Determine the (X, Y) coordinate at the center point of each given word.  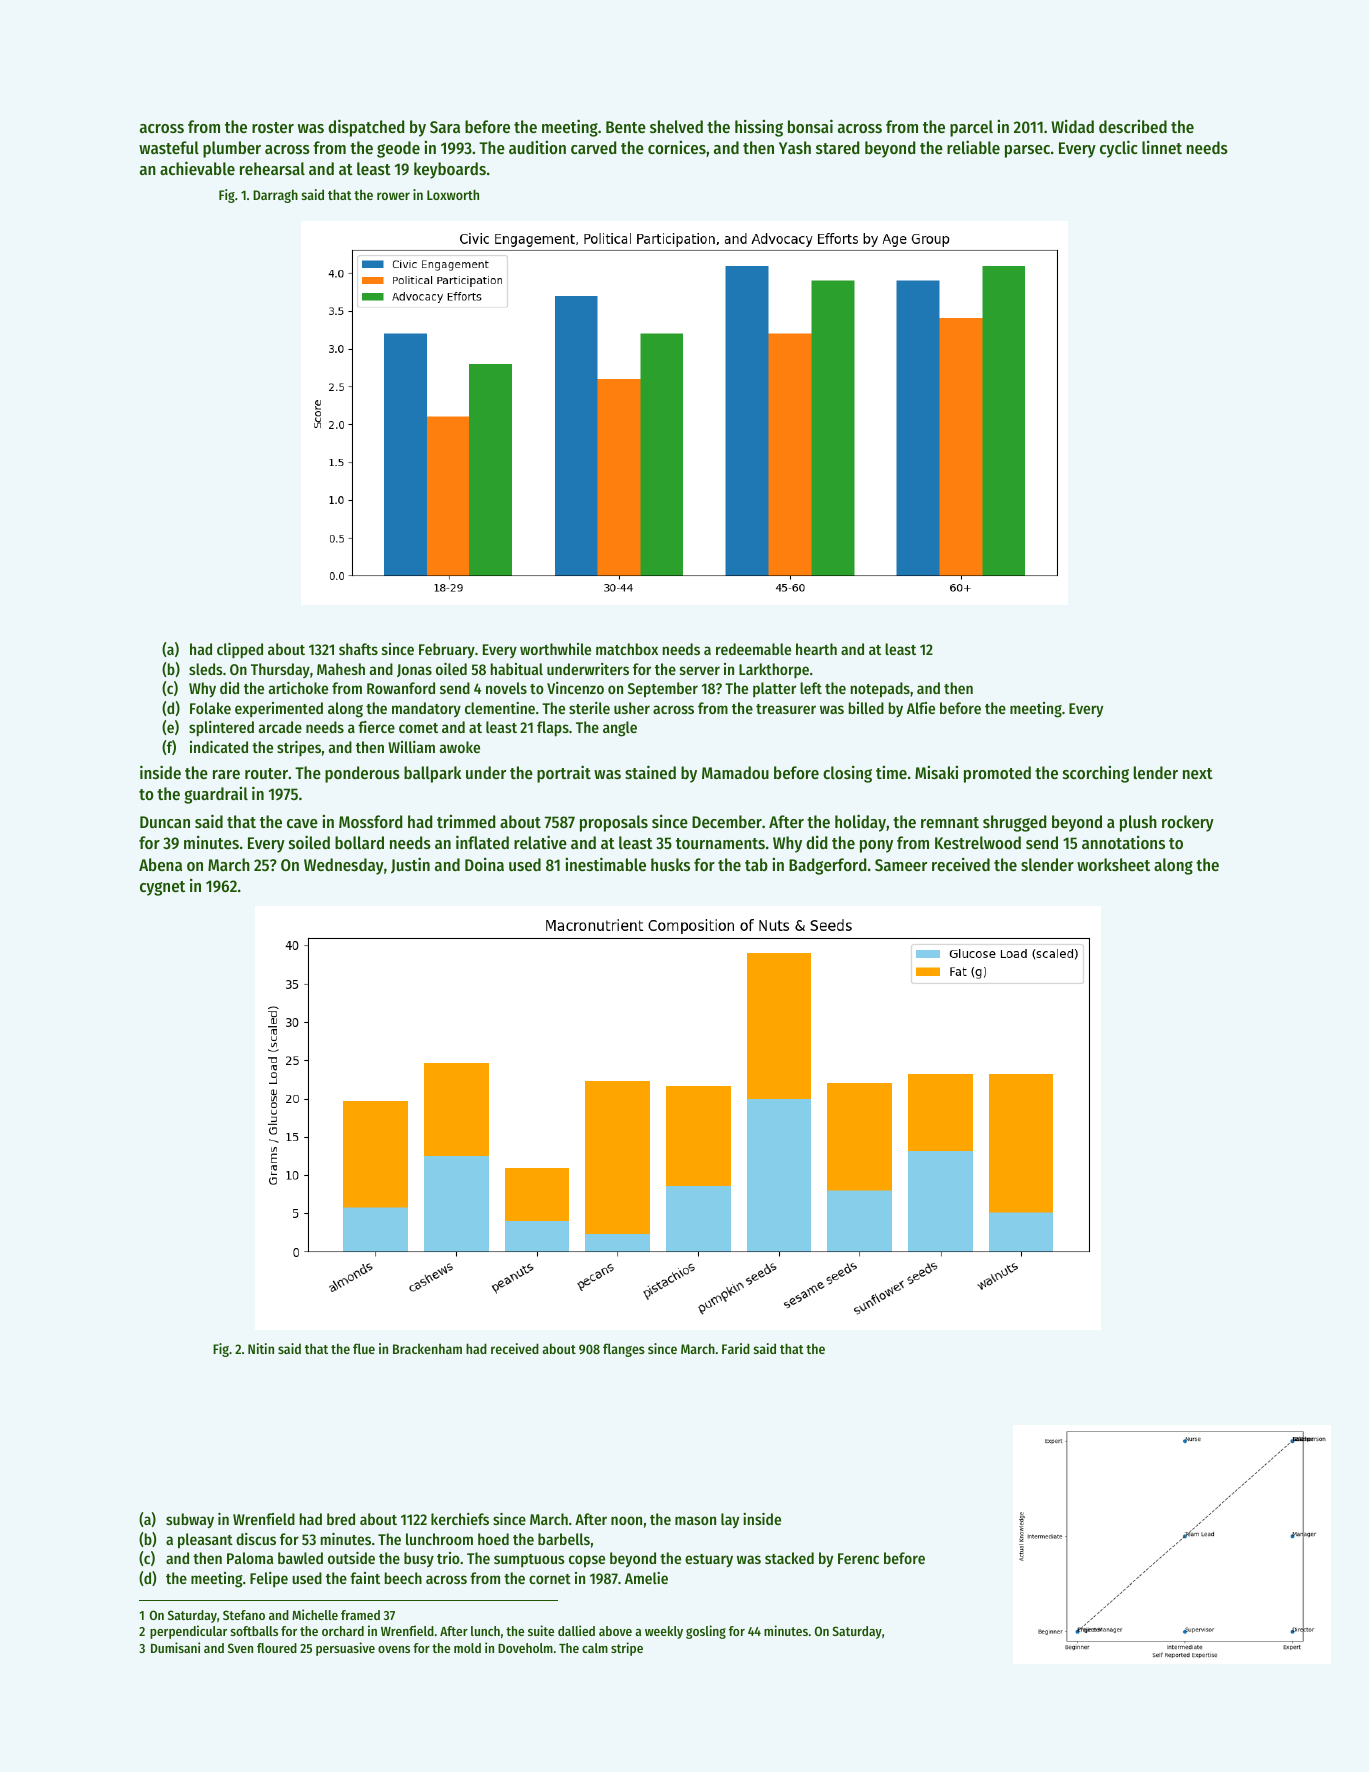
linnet (1162, 147)
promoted (997, 774)
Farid (736, 1348)
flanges (624, 1350)
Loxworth (453, 194)
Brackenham (427, 1348)
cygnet (162, 888)
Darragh (275, 196)
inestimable (606, 864)
